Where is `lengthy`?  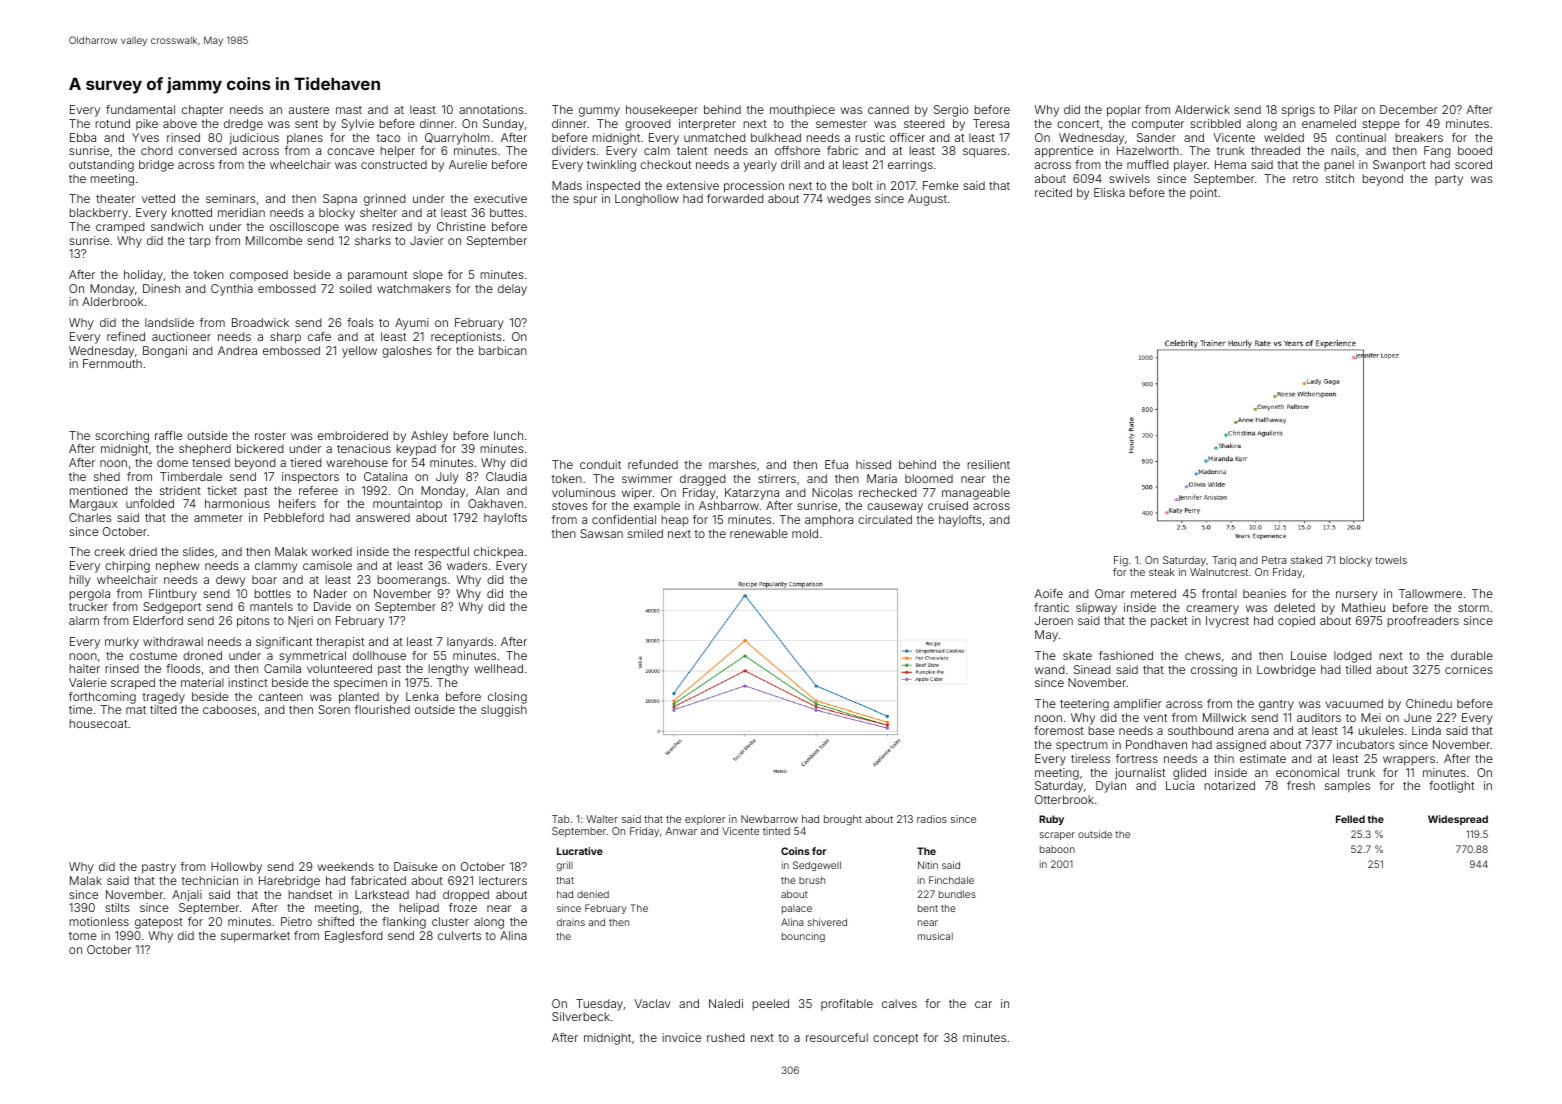 lengthy is located at coordinates (448, 670).
